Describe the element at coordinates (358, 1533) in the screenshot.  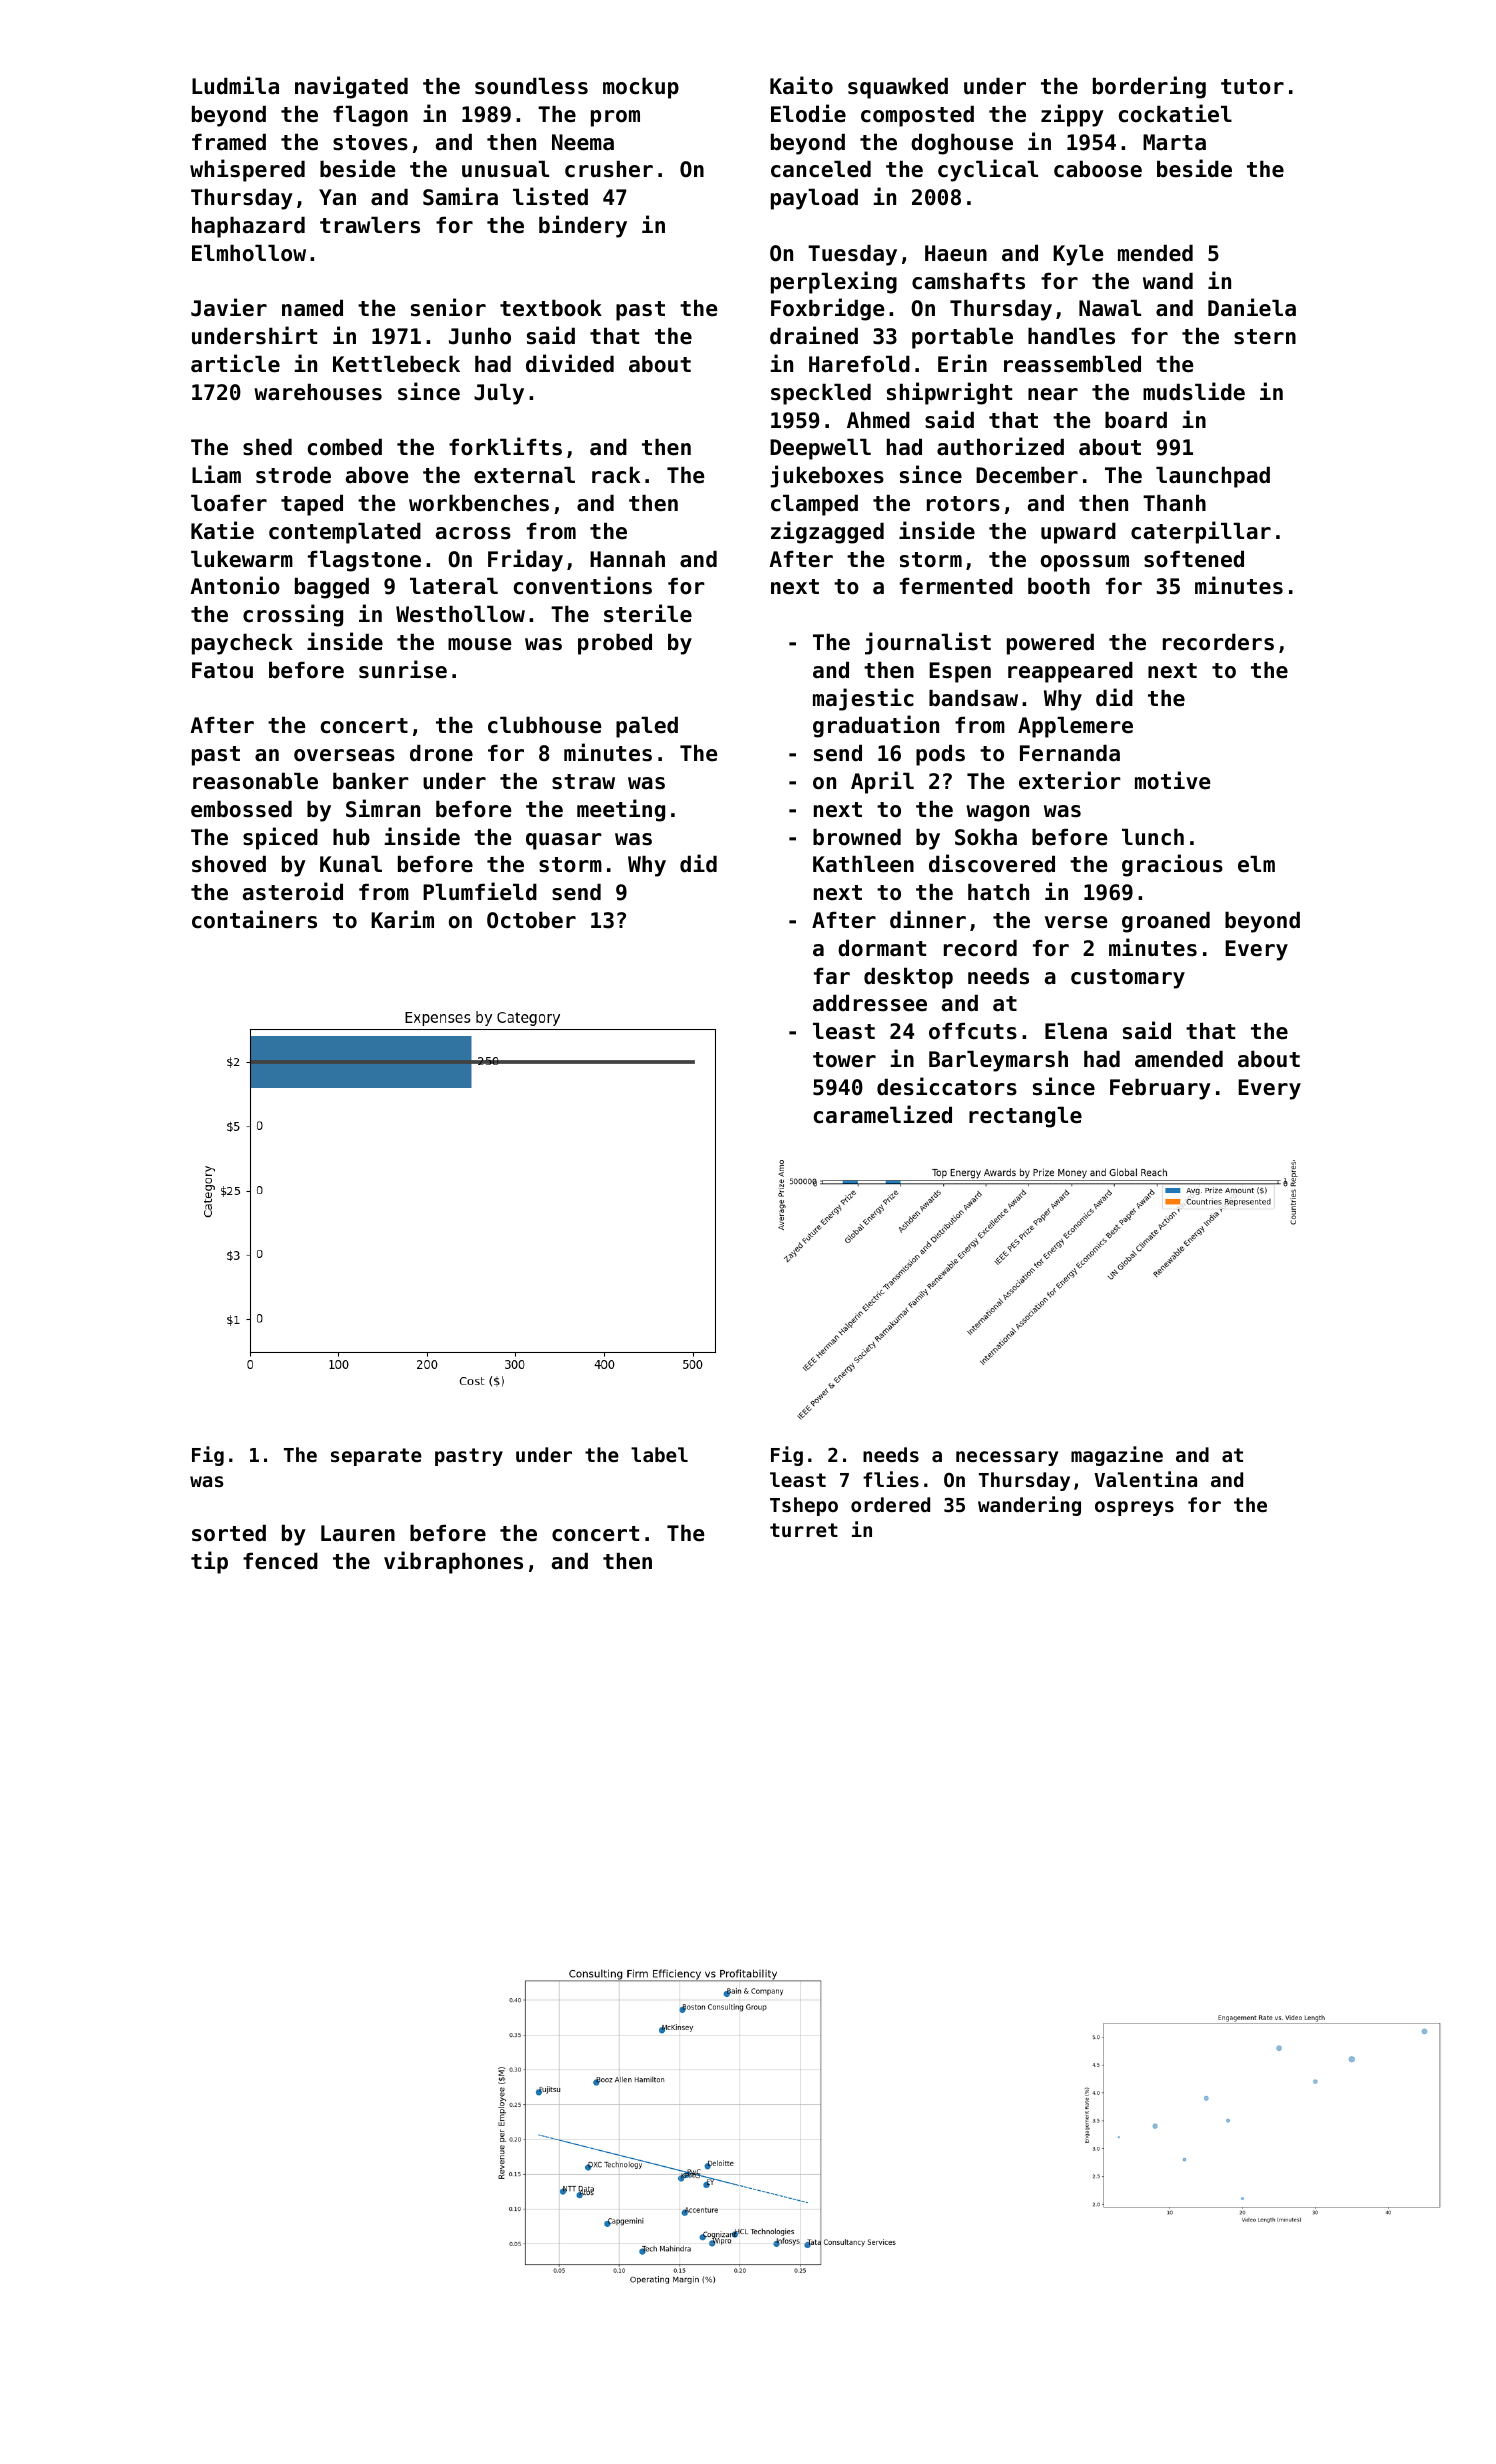
I see `Lauren` at that location.
